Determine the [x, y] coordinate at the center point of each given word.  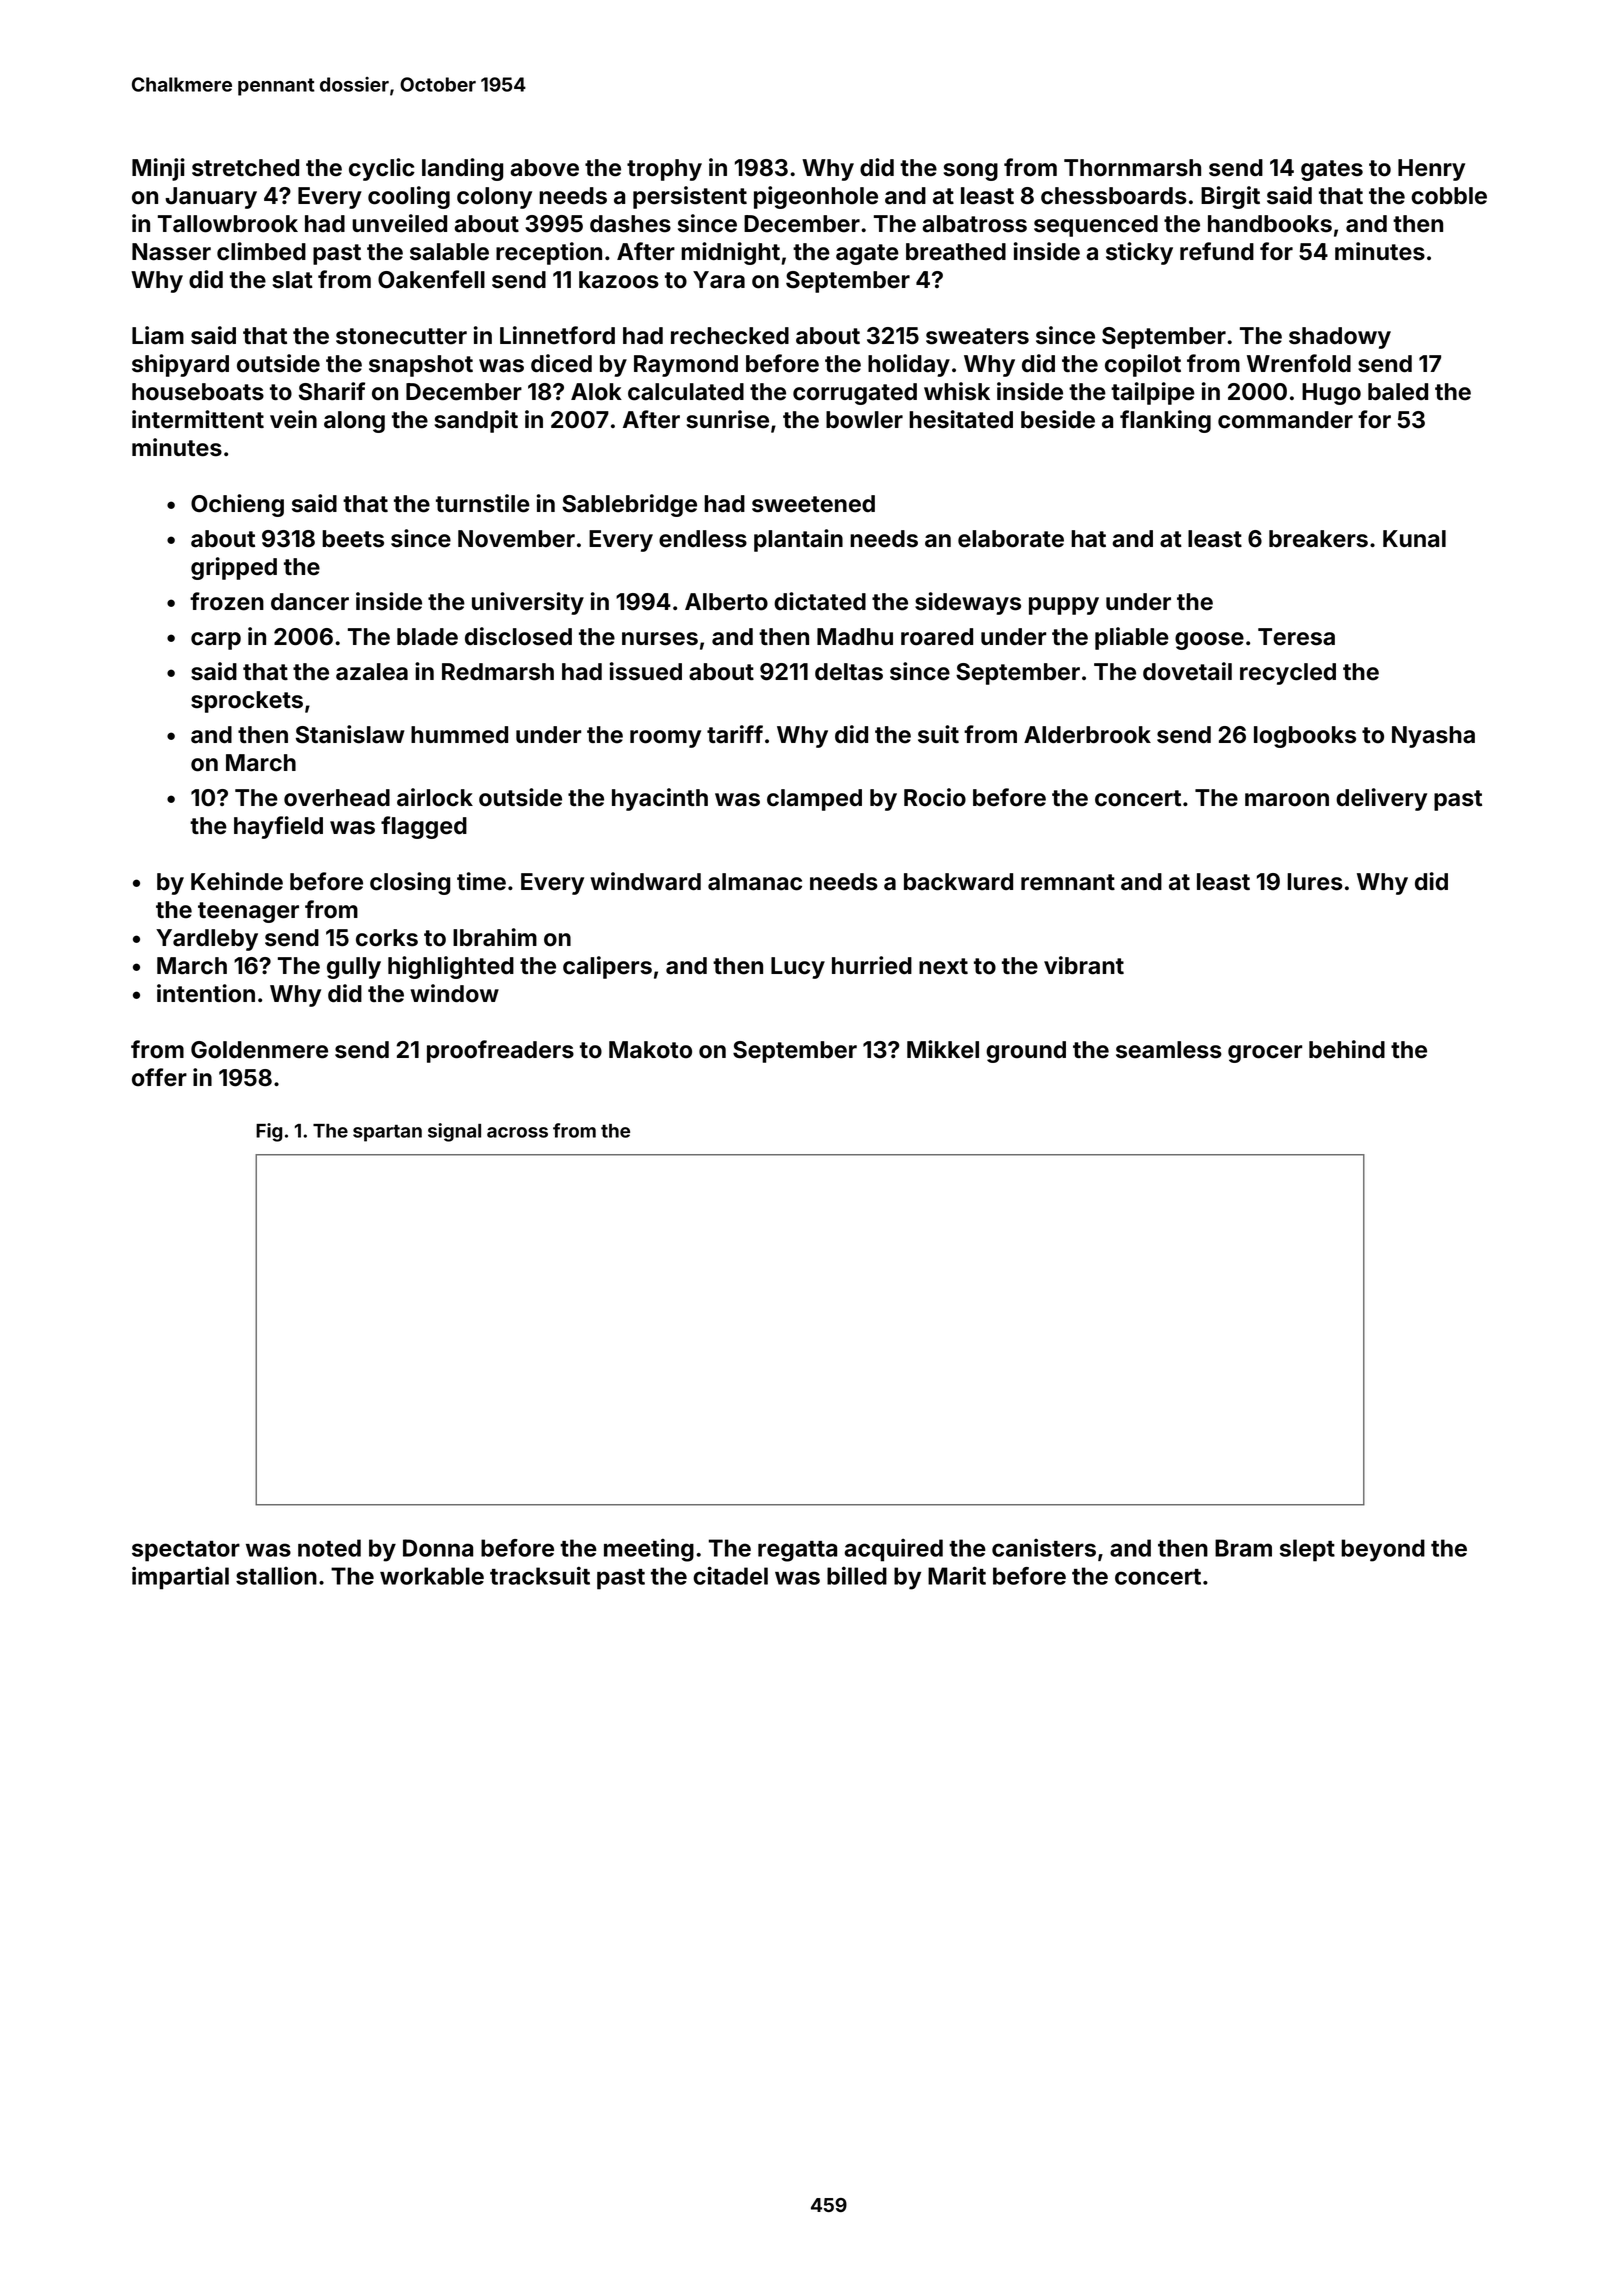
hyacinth [660, 799]
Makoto [650, 1050]
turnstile [483, 503]
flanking [1165, 421]
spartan [387, 1133]
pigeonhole [816, 197]
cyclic [382, 169]
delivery [1381, 799]
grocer [1265, 1054]
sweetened [813, 504]
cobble [1449, 196]
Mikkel [943, 1049]
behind [1347, 1049]
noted [329, 1548]
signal [454, 1132]
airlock [435, 797]
